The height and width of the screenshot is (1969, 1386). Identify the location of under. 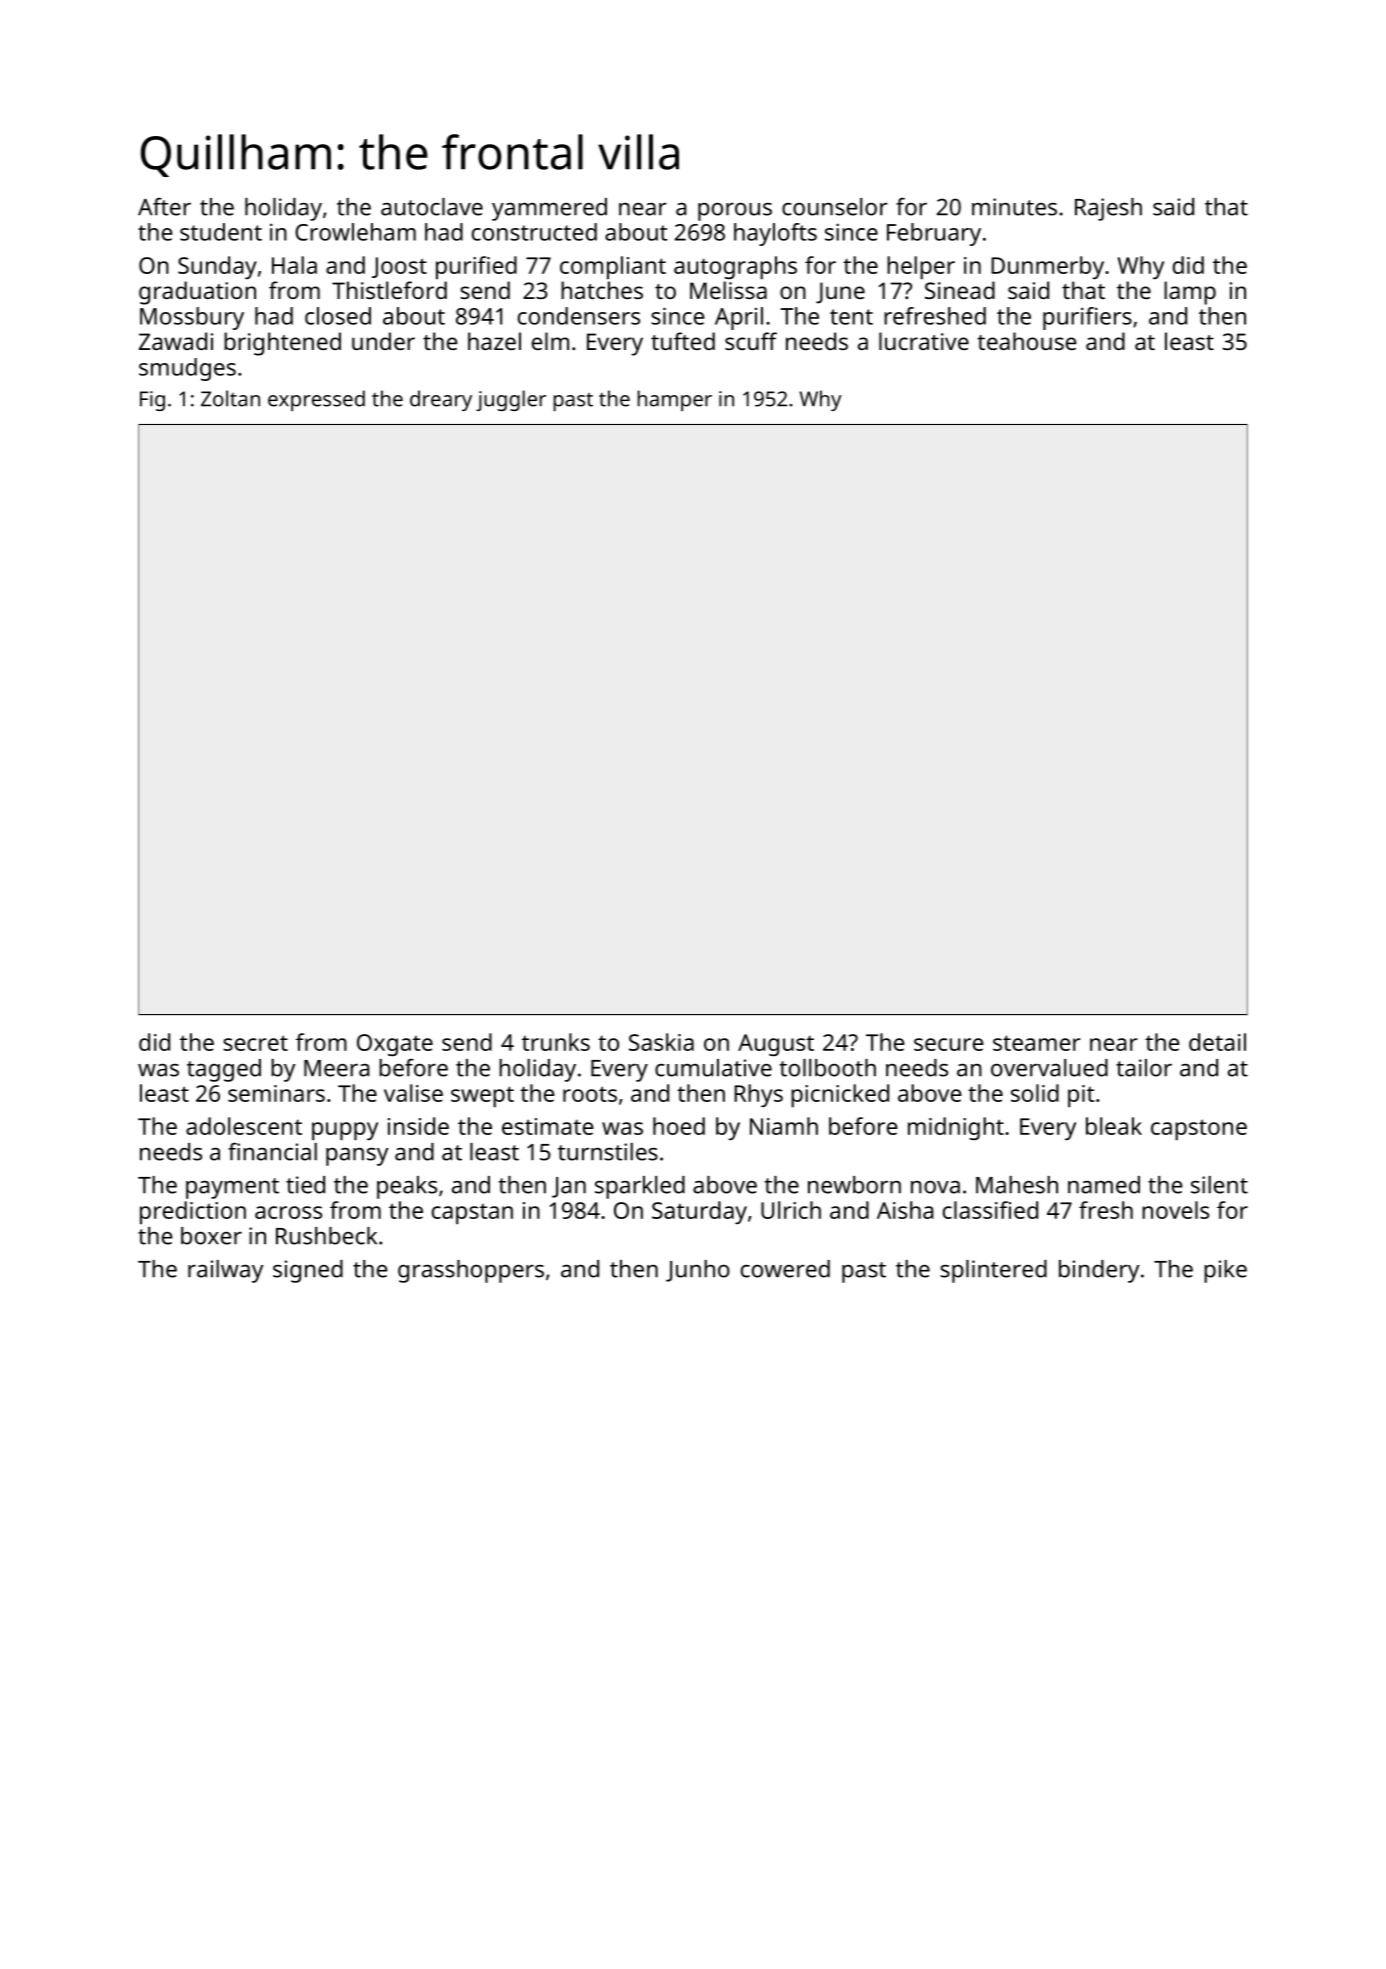
(383, 341).
